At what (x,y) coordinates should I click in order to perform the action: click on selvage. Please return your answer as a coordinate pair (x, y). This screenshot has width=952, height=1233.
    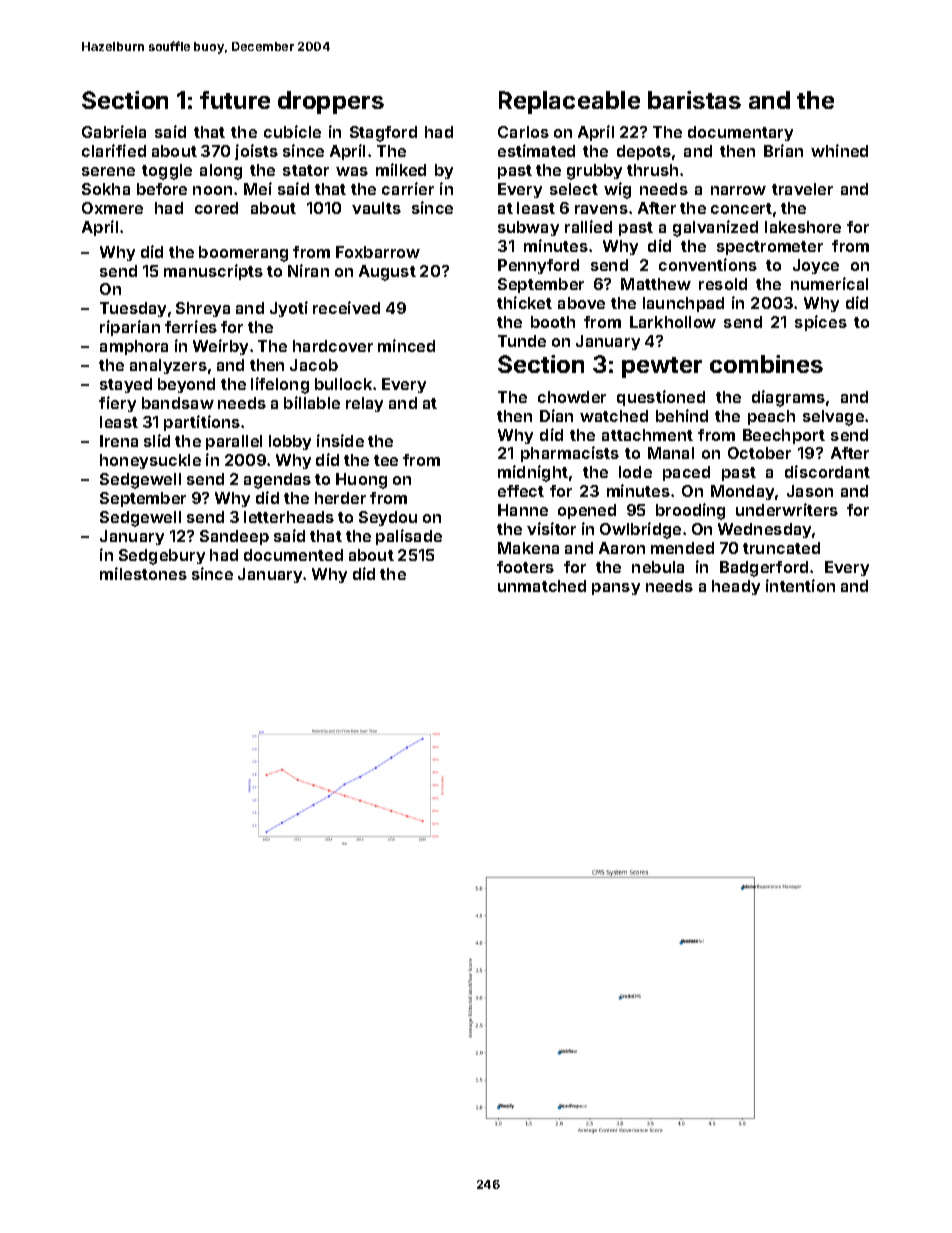
    Looking at the image, I should click on (833, 418).
